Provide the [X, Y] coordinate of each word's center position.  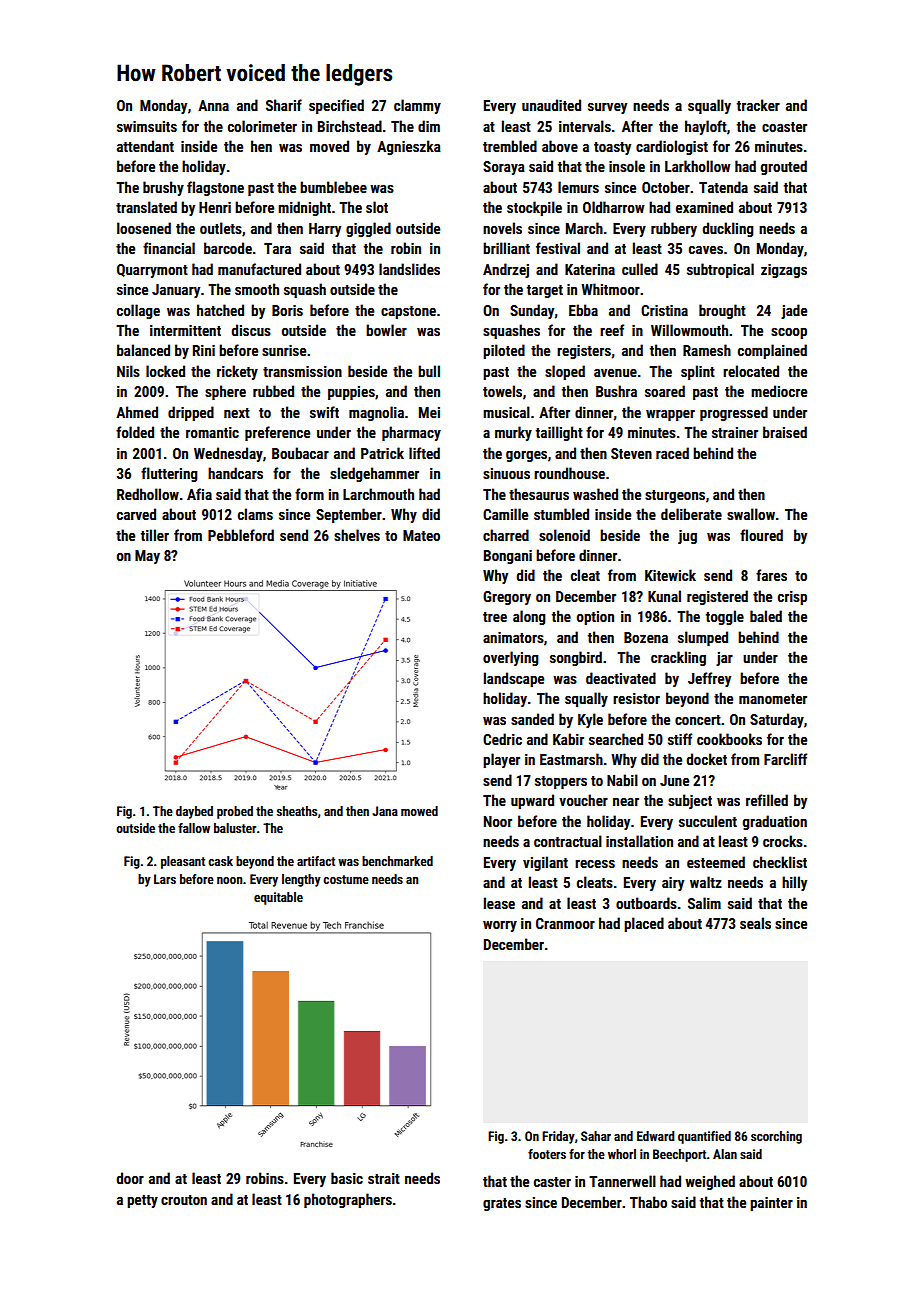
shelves [357, 535]
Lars [165, 879]
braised [785, 432]
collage [138, 311]
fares [771, 575]
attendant [145, 146]
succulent [708, 821]
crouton [184, 1200]
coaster [784, 127]
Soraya [504, 168]
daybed [194, 812]
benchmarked [397, 861]
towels [502, 391]
